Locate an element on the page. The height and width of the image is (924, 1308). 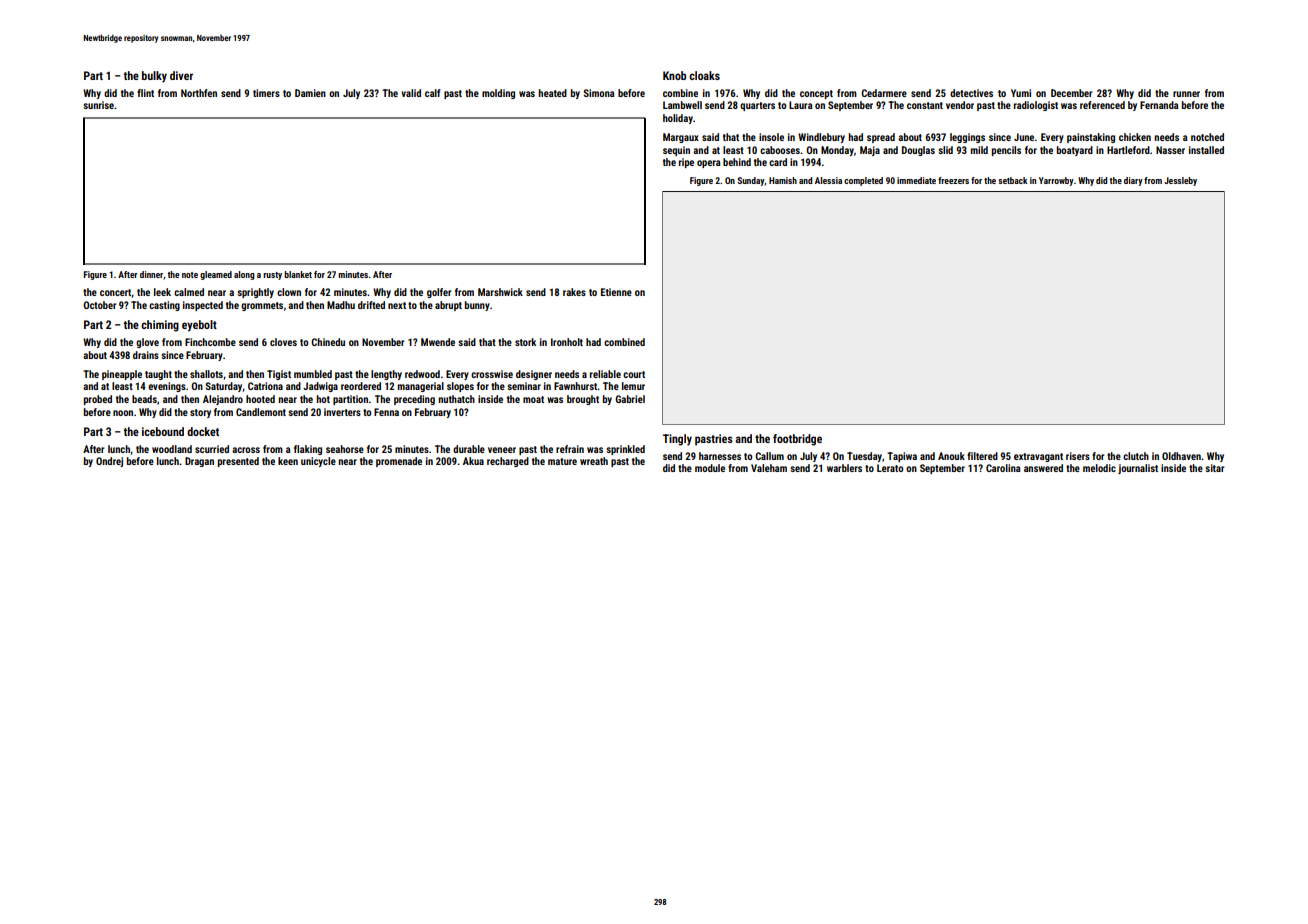
Etienne is located at coordinates (616, 292).
